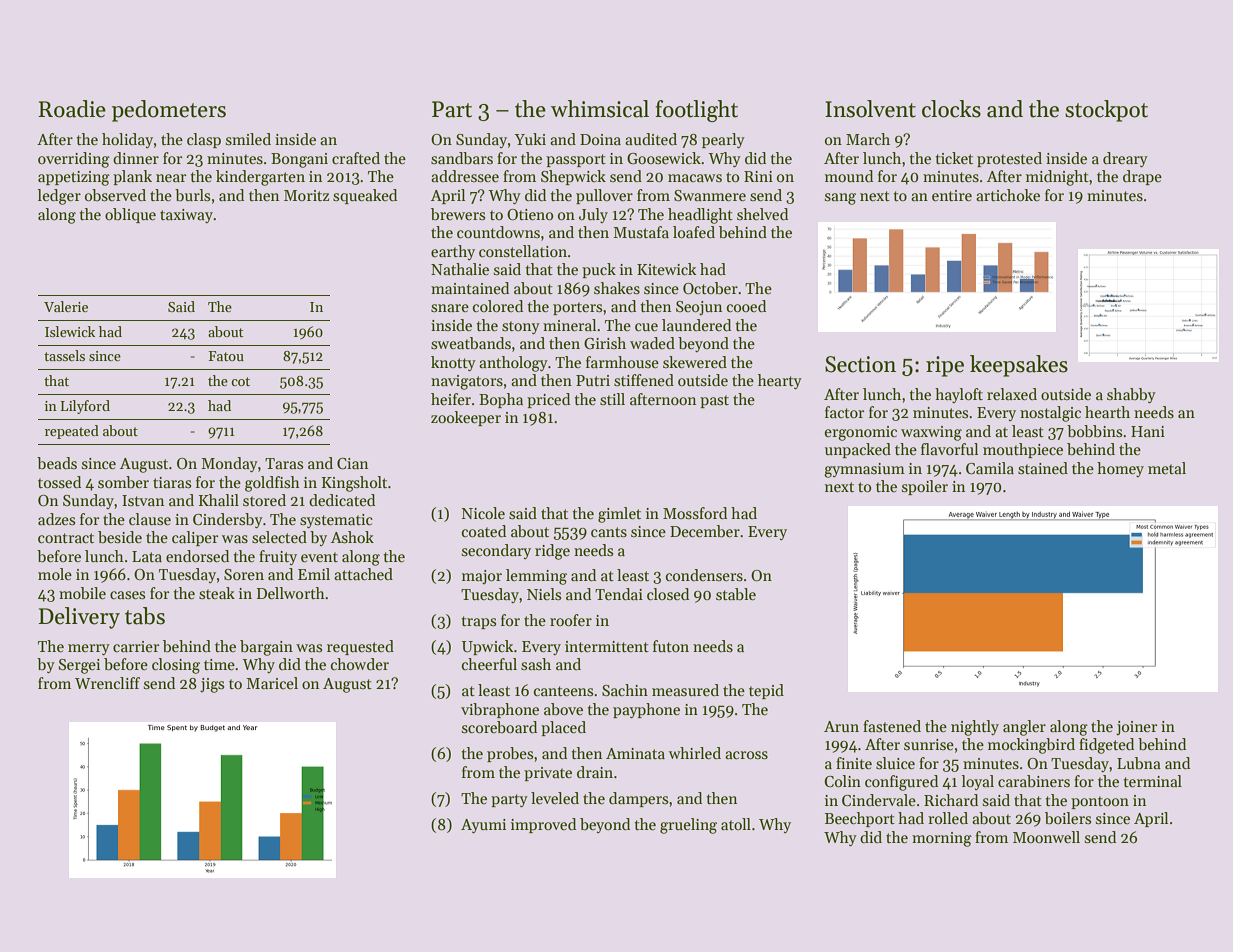  I want to click on entire, so click(952, 195).
